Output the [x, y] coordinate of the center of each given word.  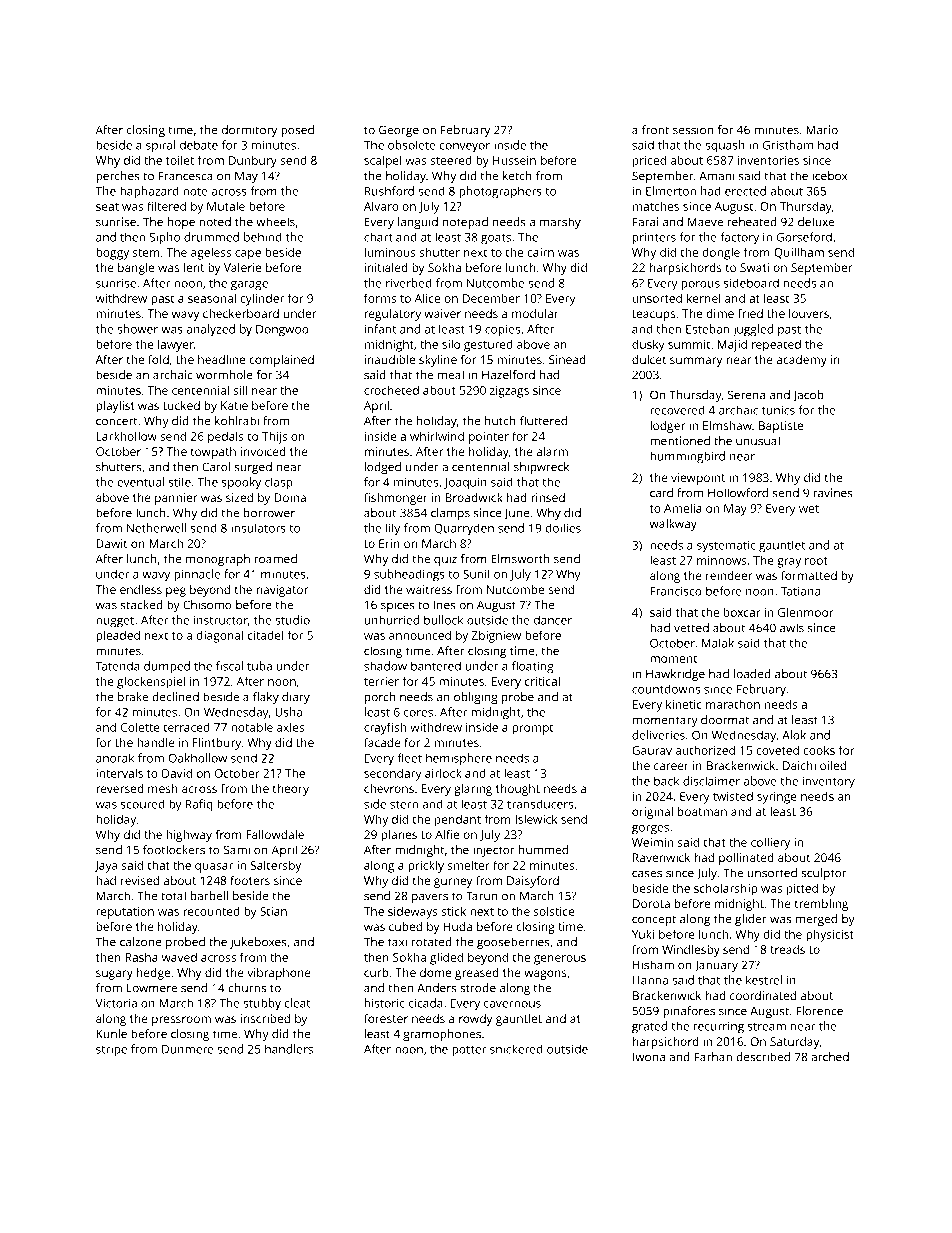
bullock [443, 620]
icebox [830, 176]
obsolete [412, 145]
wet [809, 509]
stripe [111, 1050]
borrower [269, 513]
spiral [160, 146]
